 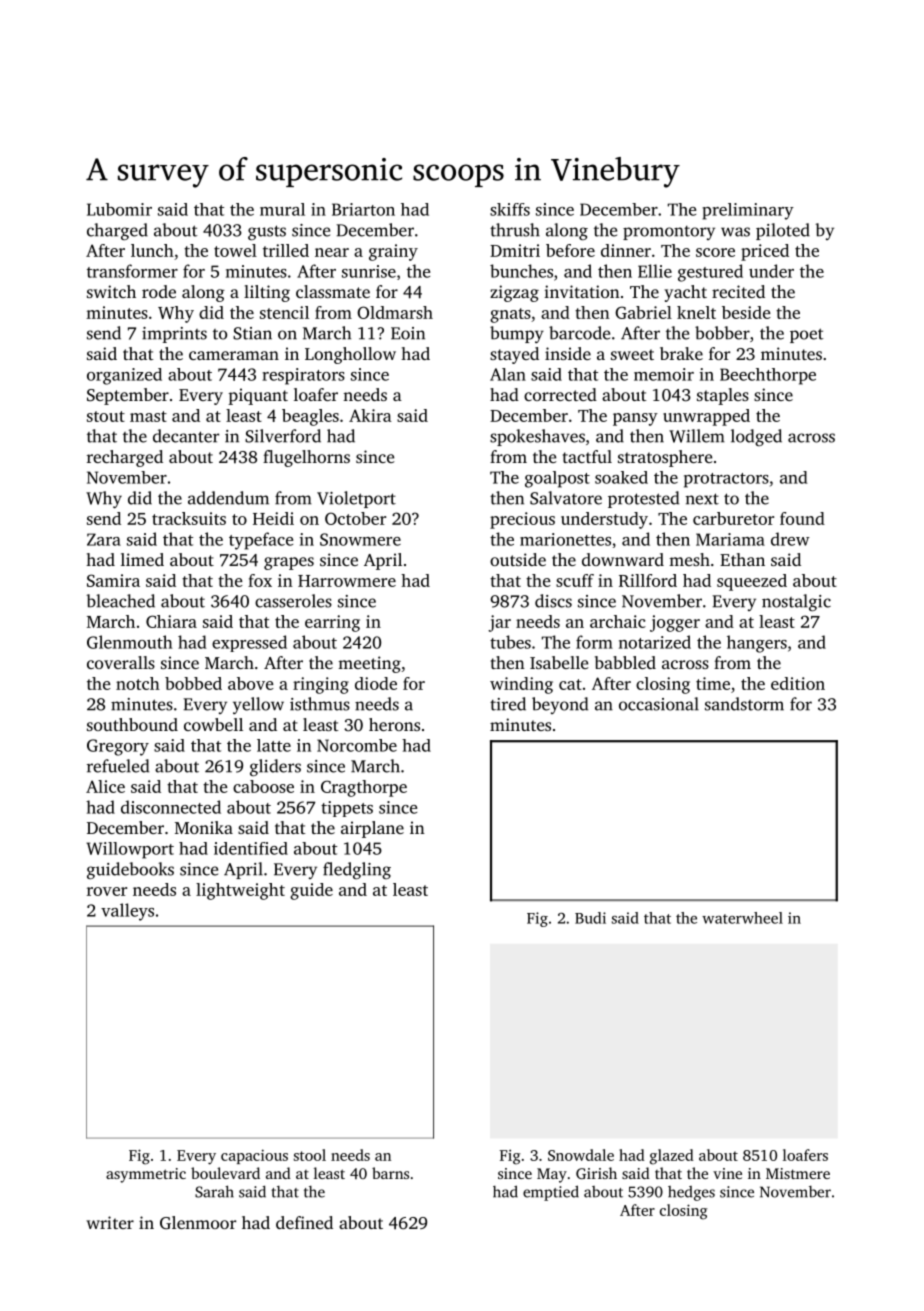 I want to click on winding, so click(x=521, y=685).
